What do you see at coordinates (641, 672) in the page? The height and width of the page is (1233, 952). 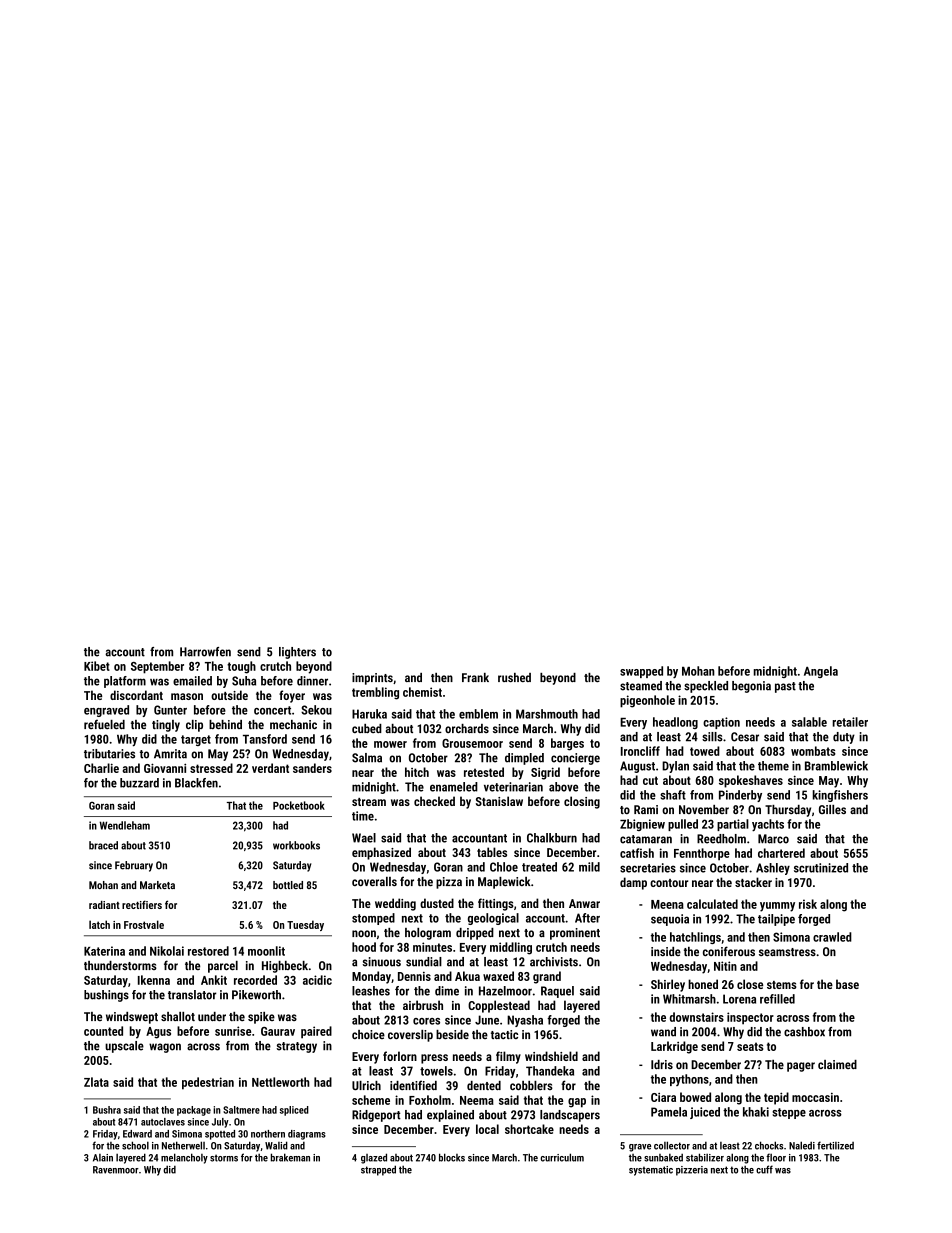 I see `swapped` at bounding box center [641, 672].
